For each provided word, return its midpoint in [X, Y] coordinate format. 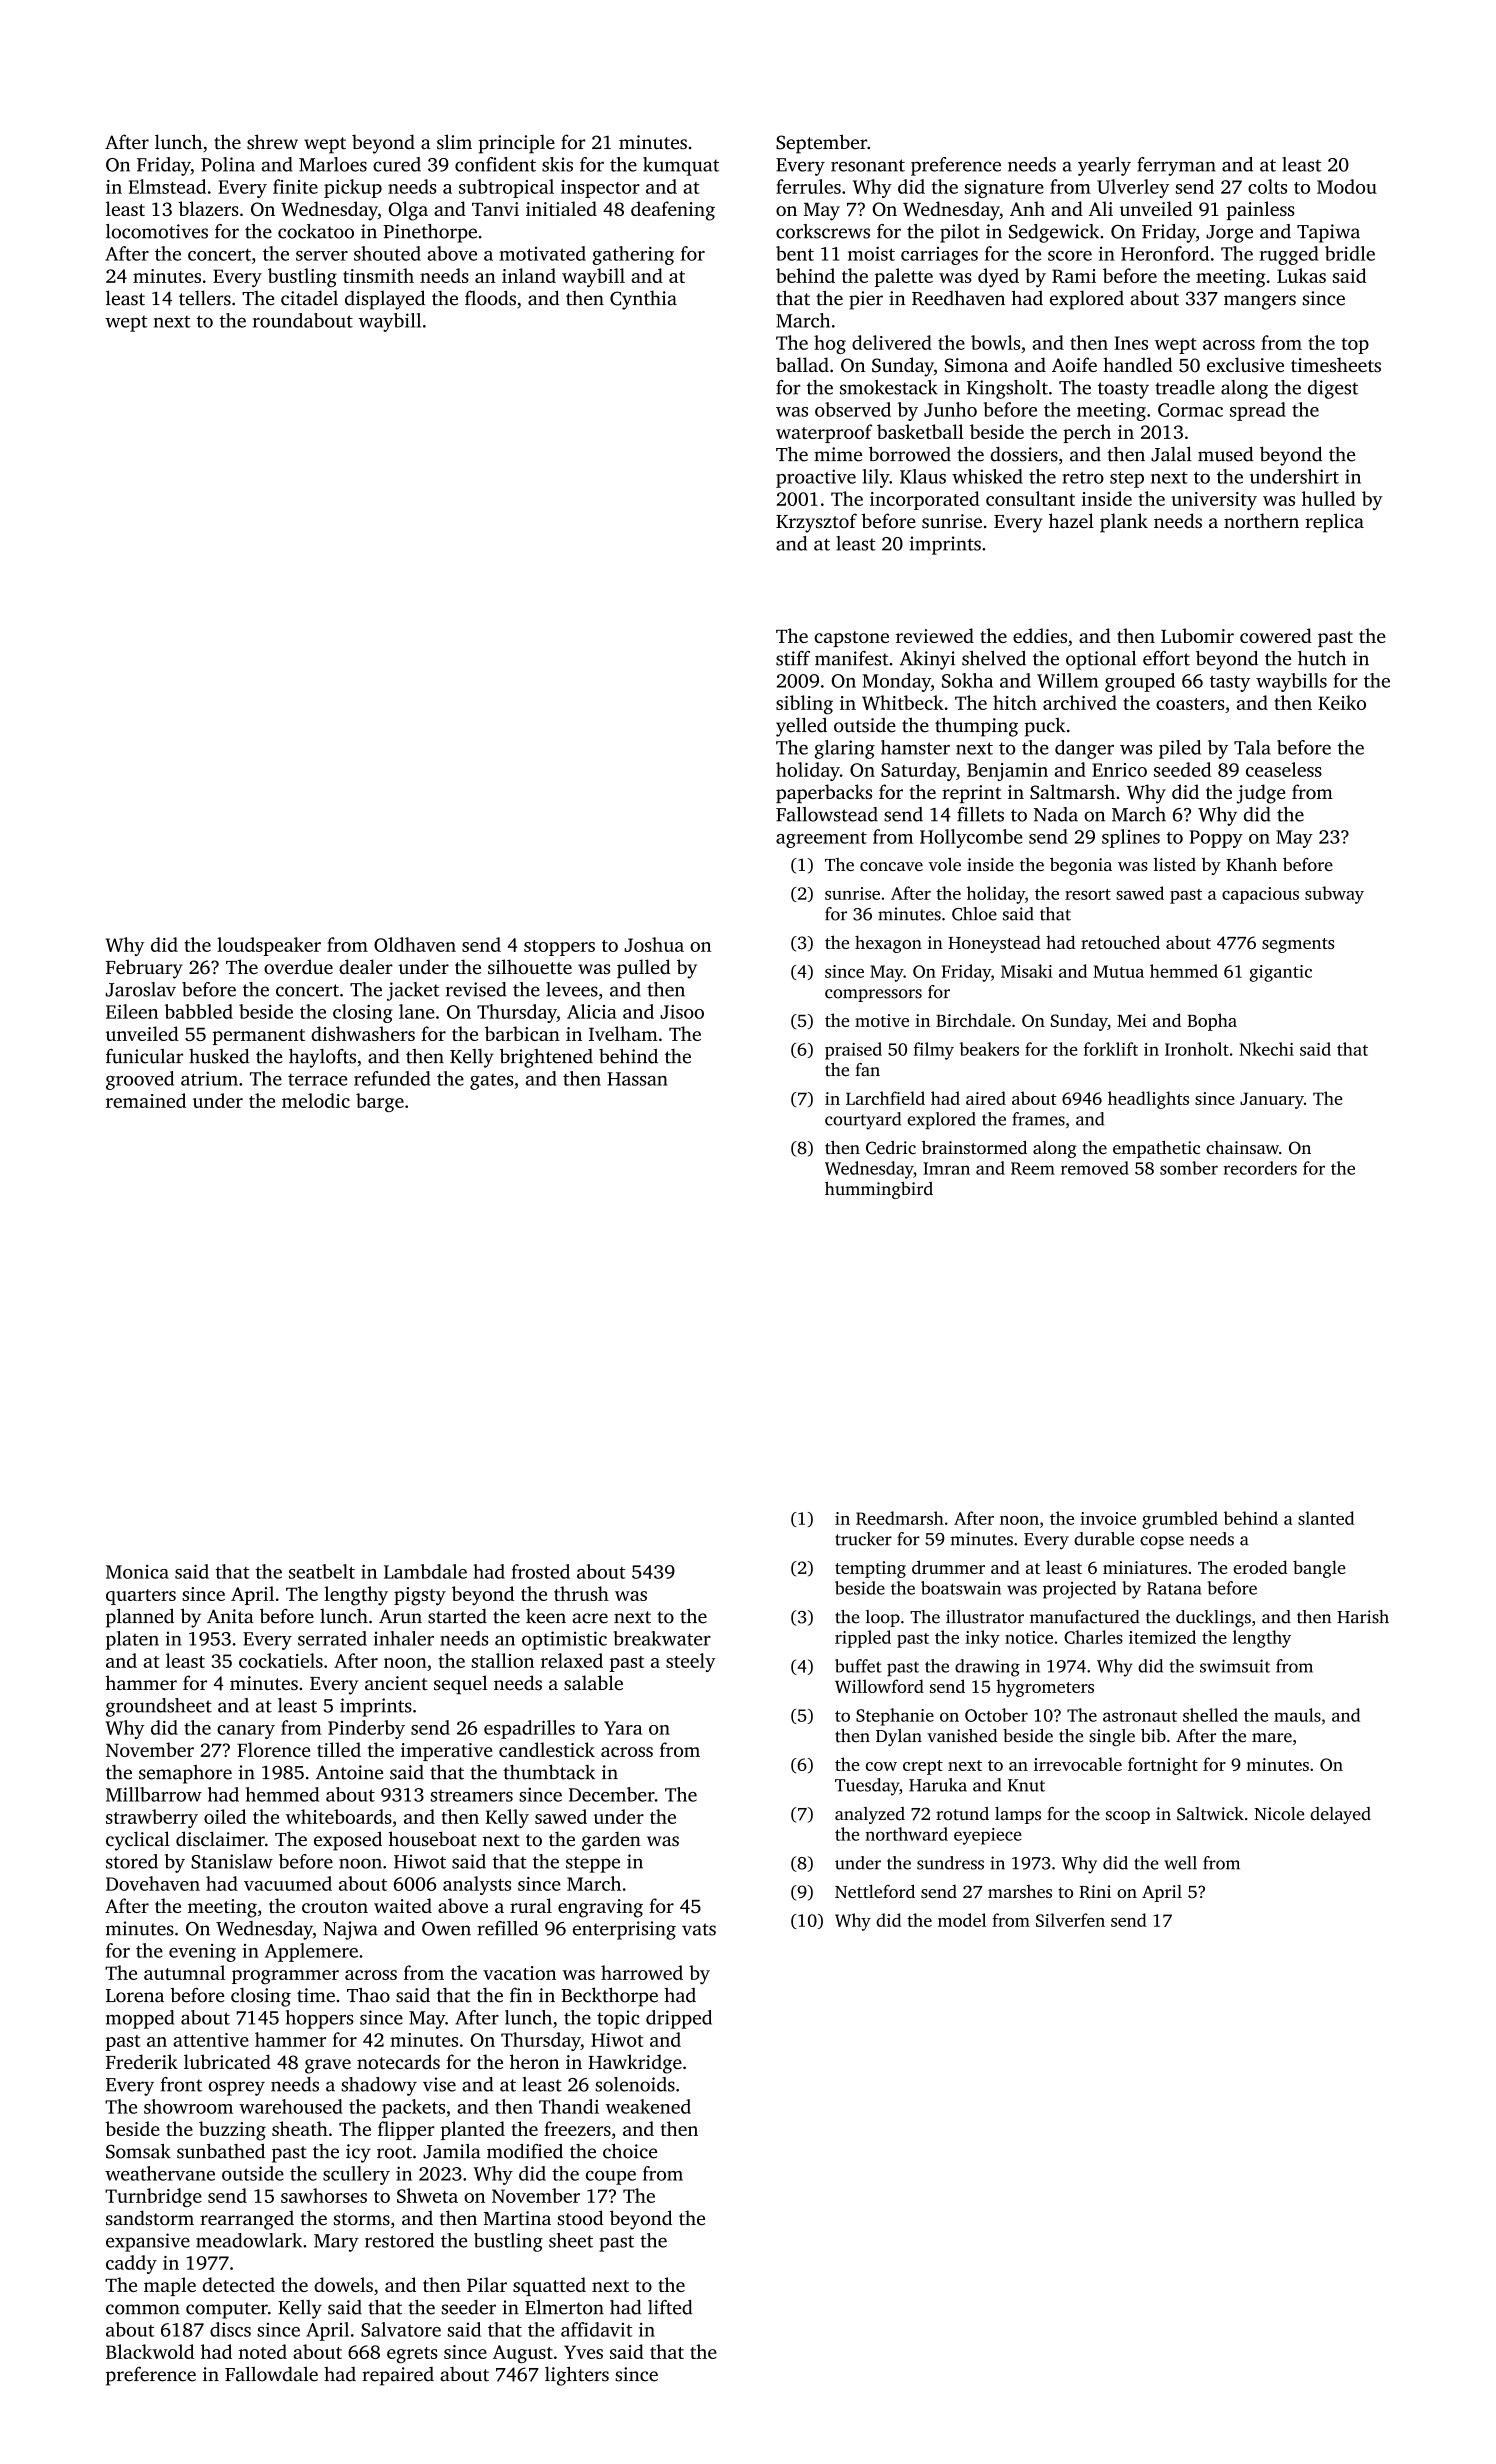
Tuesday [867, 1787]
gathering [633, 255]
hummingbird [879, 1190]
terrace [317, 1080]
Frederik [142, 2061]
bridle [1350, 253]
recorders [1260, 1168]
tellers [205, 298]
